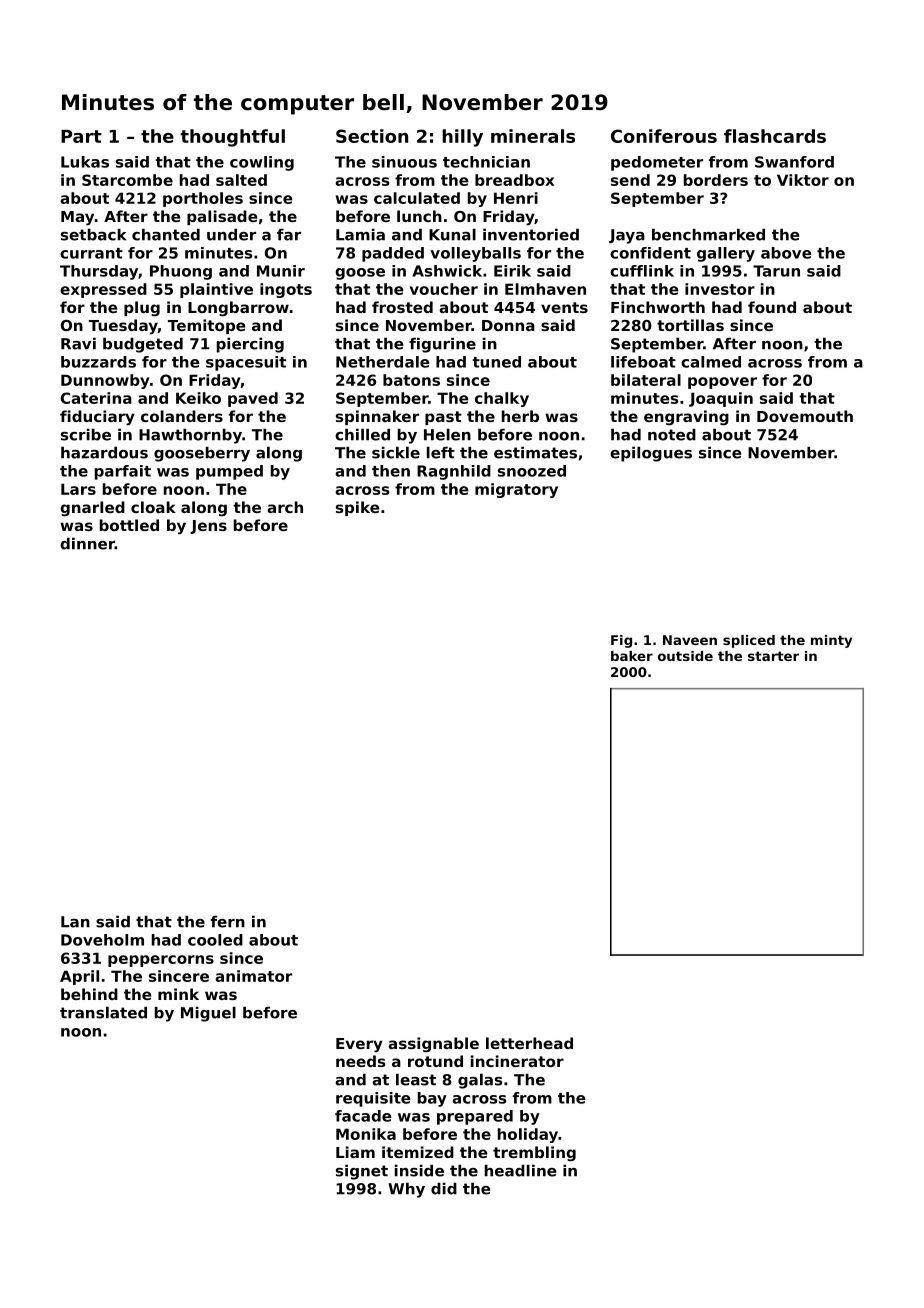 Image resolution: width=924 pixels, height=1308 pixels. What do you see at coordinates (402, 307) in the page?
I see `frosted` at bounding box center [402, 307].
